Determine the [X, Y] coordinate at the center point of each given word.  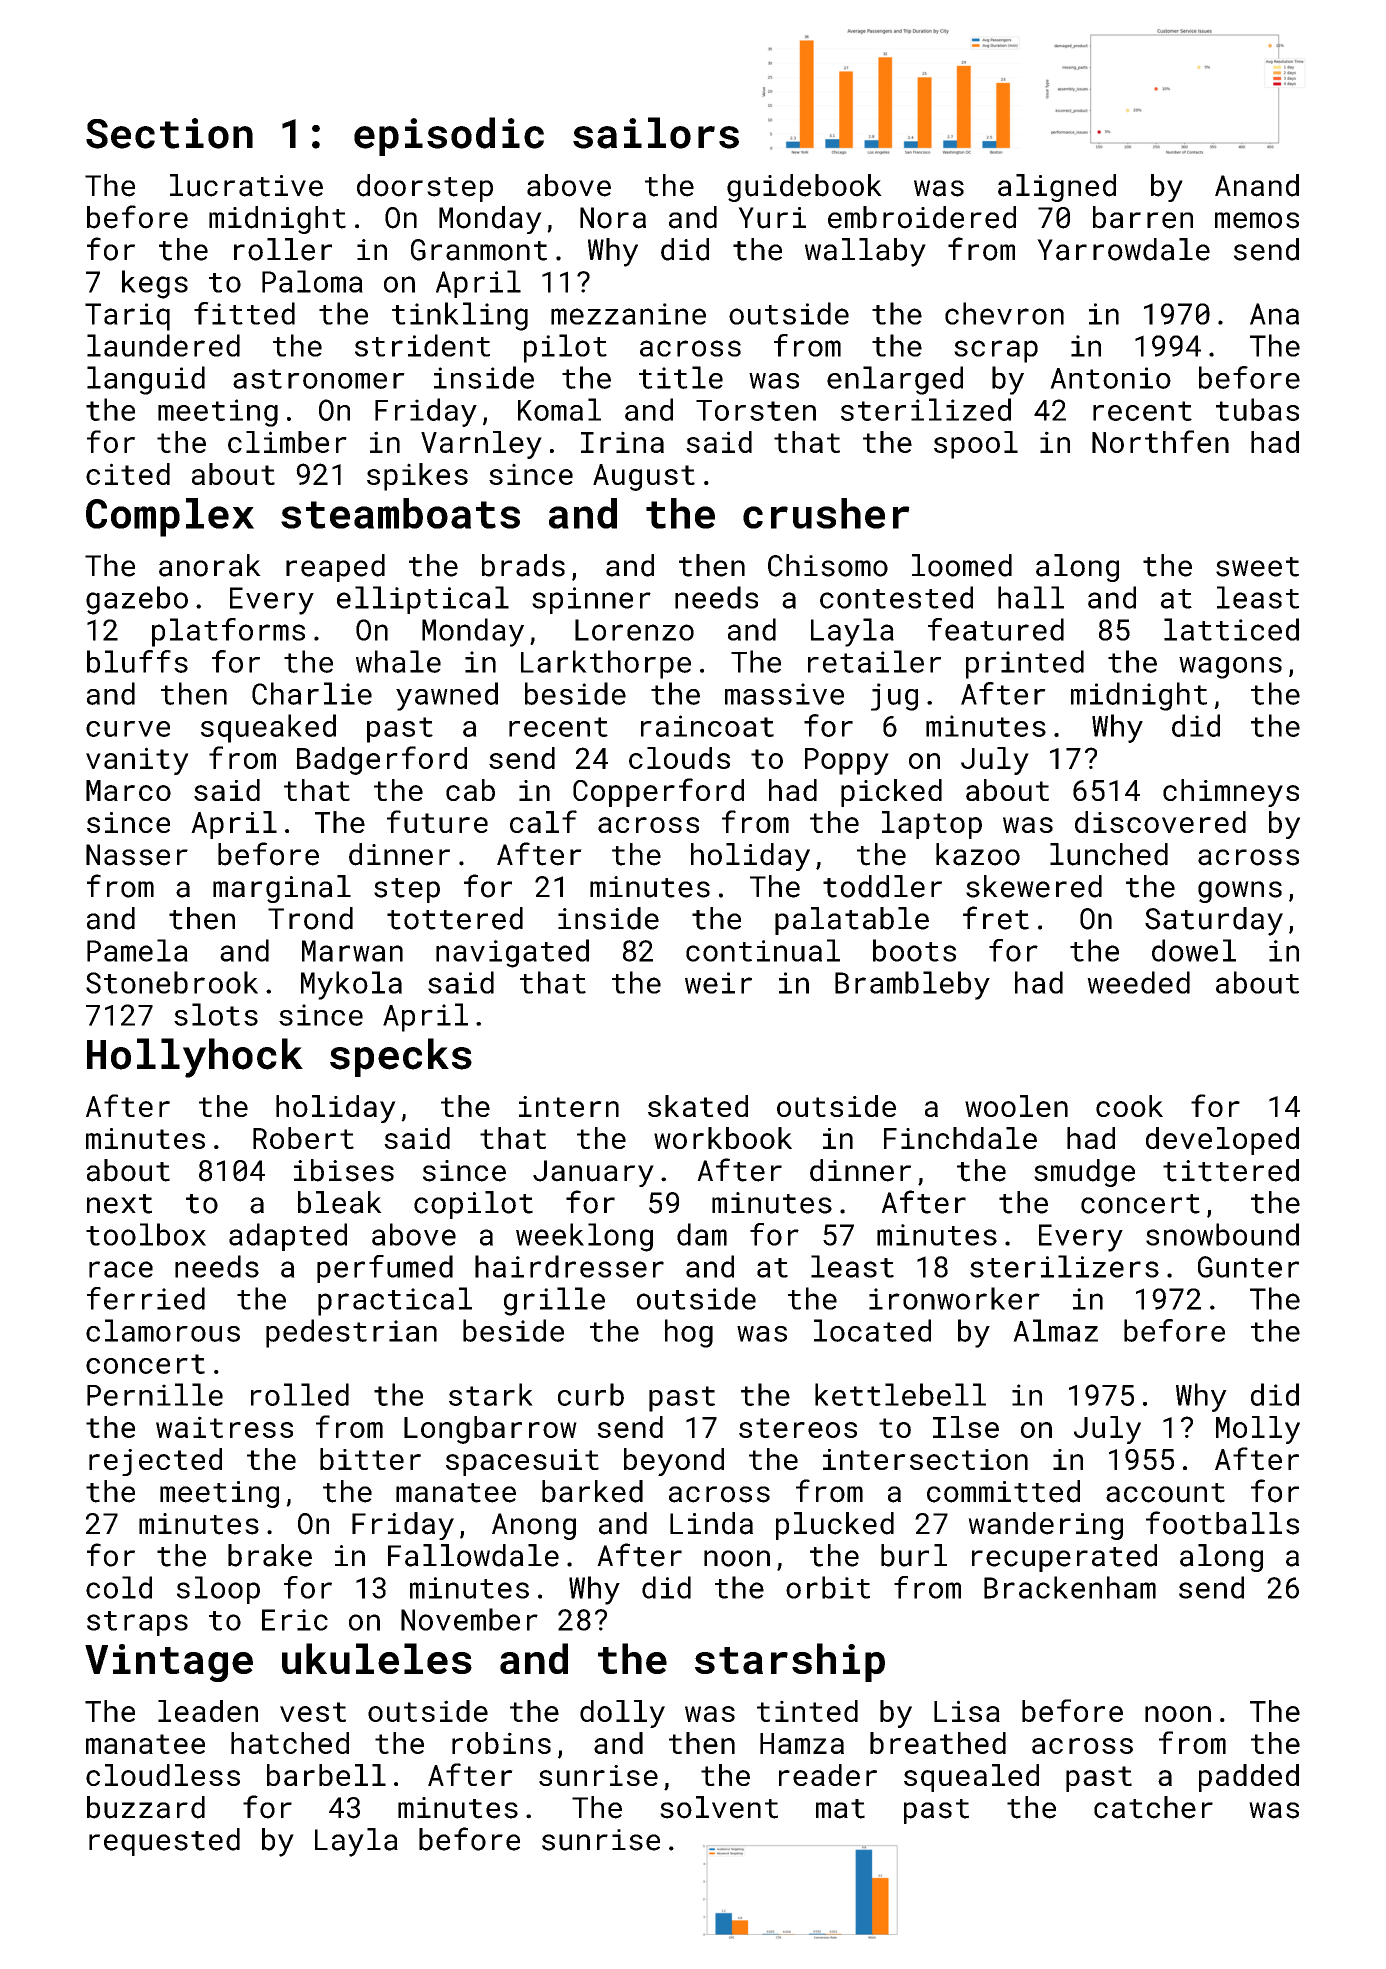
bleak [340, 1202]
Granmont [479, 250]
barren [1143, 217]
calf [543, 821]
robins [501, 1743]
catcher [1153, 1807]
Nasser [137, 855]
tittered [1231, 1170]
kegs [155, 284]
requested [164, 1842]
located [872, 1330]
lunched [1109, 854]
